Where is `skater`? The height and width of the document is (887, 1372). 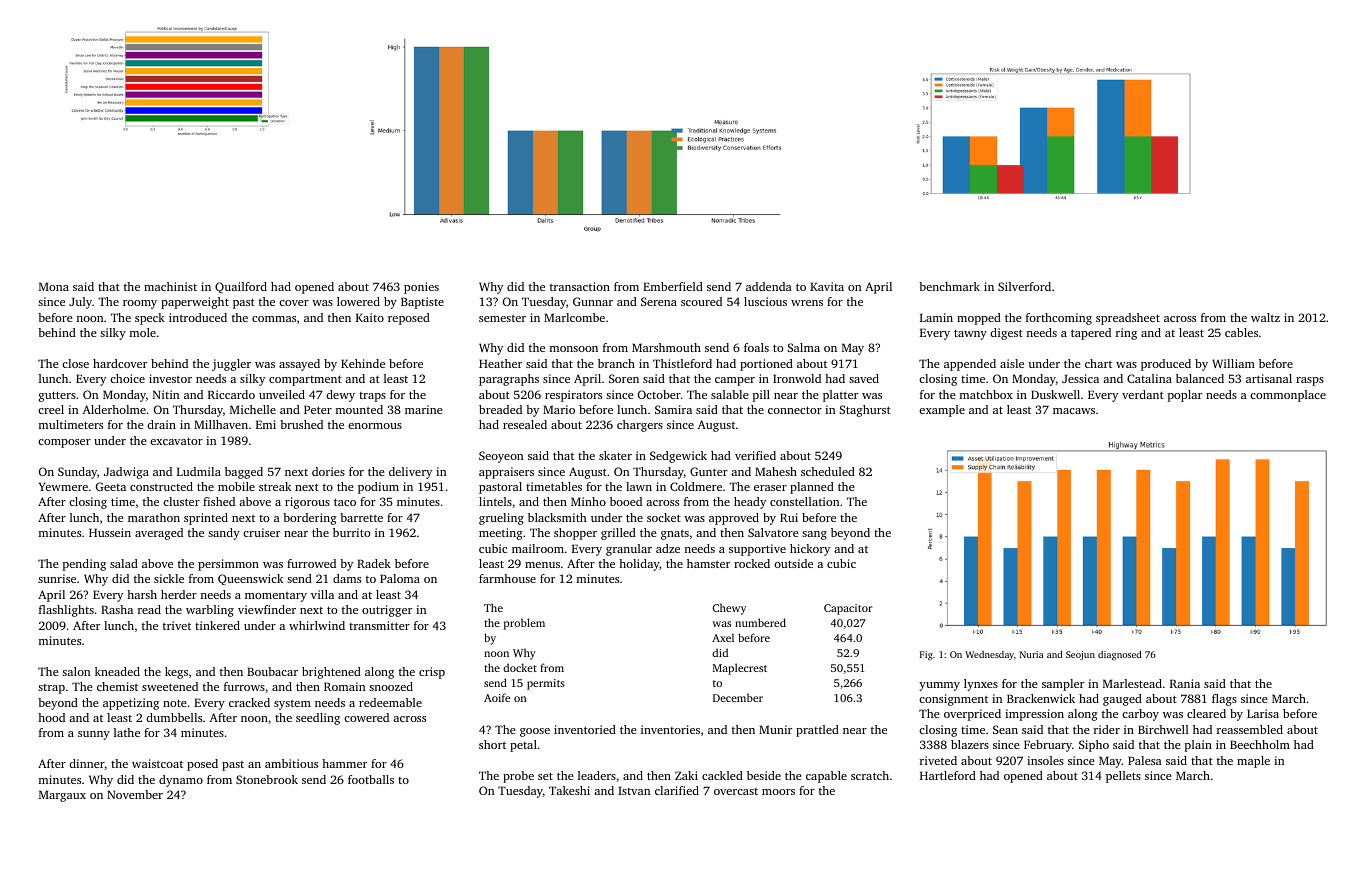 skater is located at coordinates (615, 455).
